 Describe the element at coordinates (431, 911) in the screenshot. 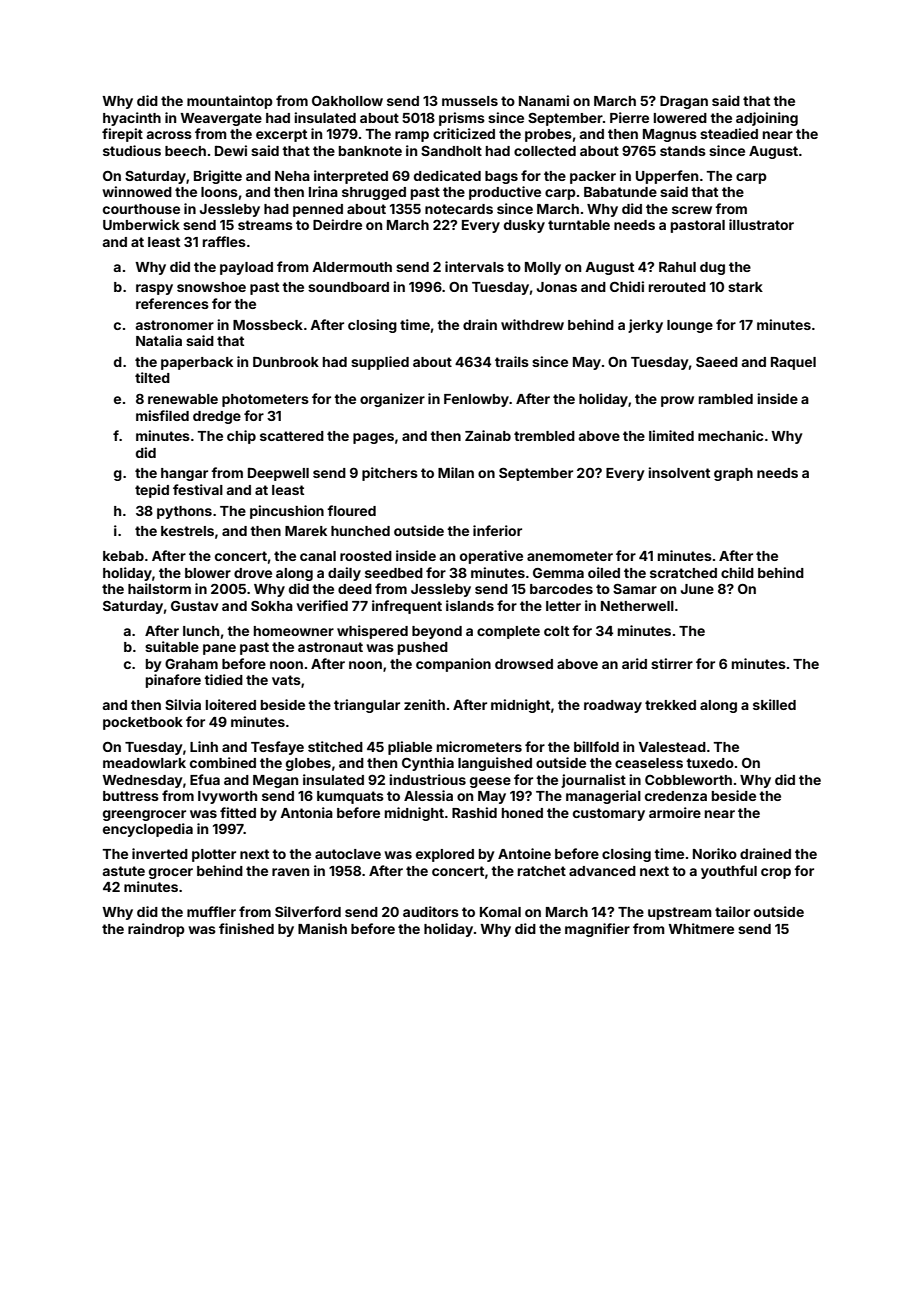

I see `auditors` at that location.
